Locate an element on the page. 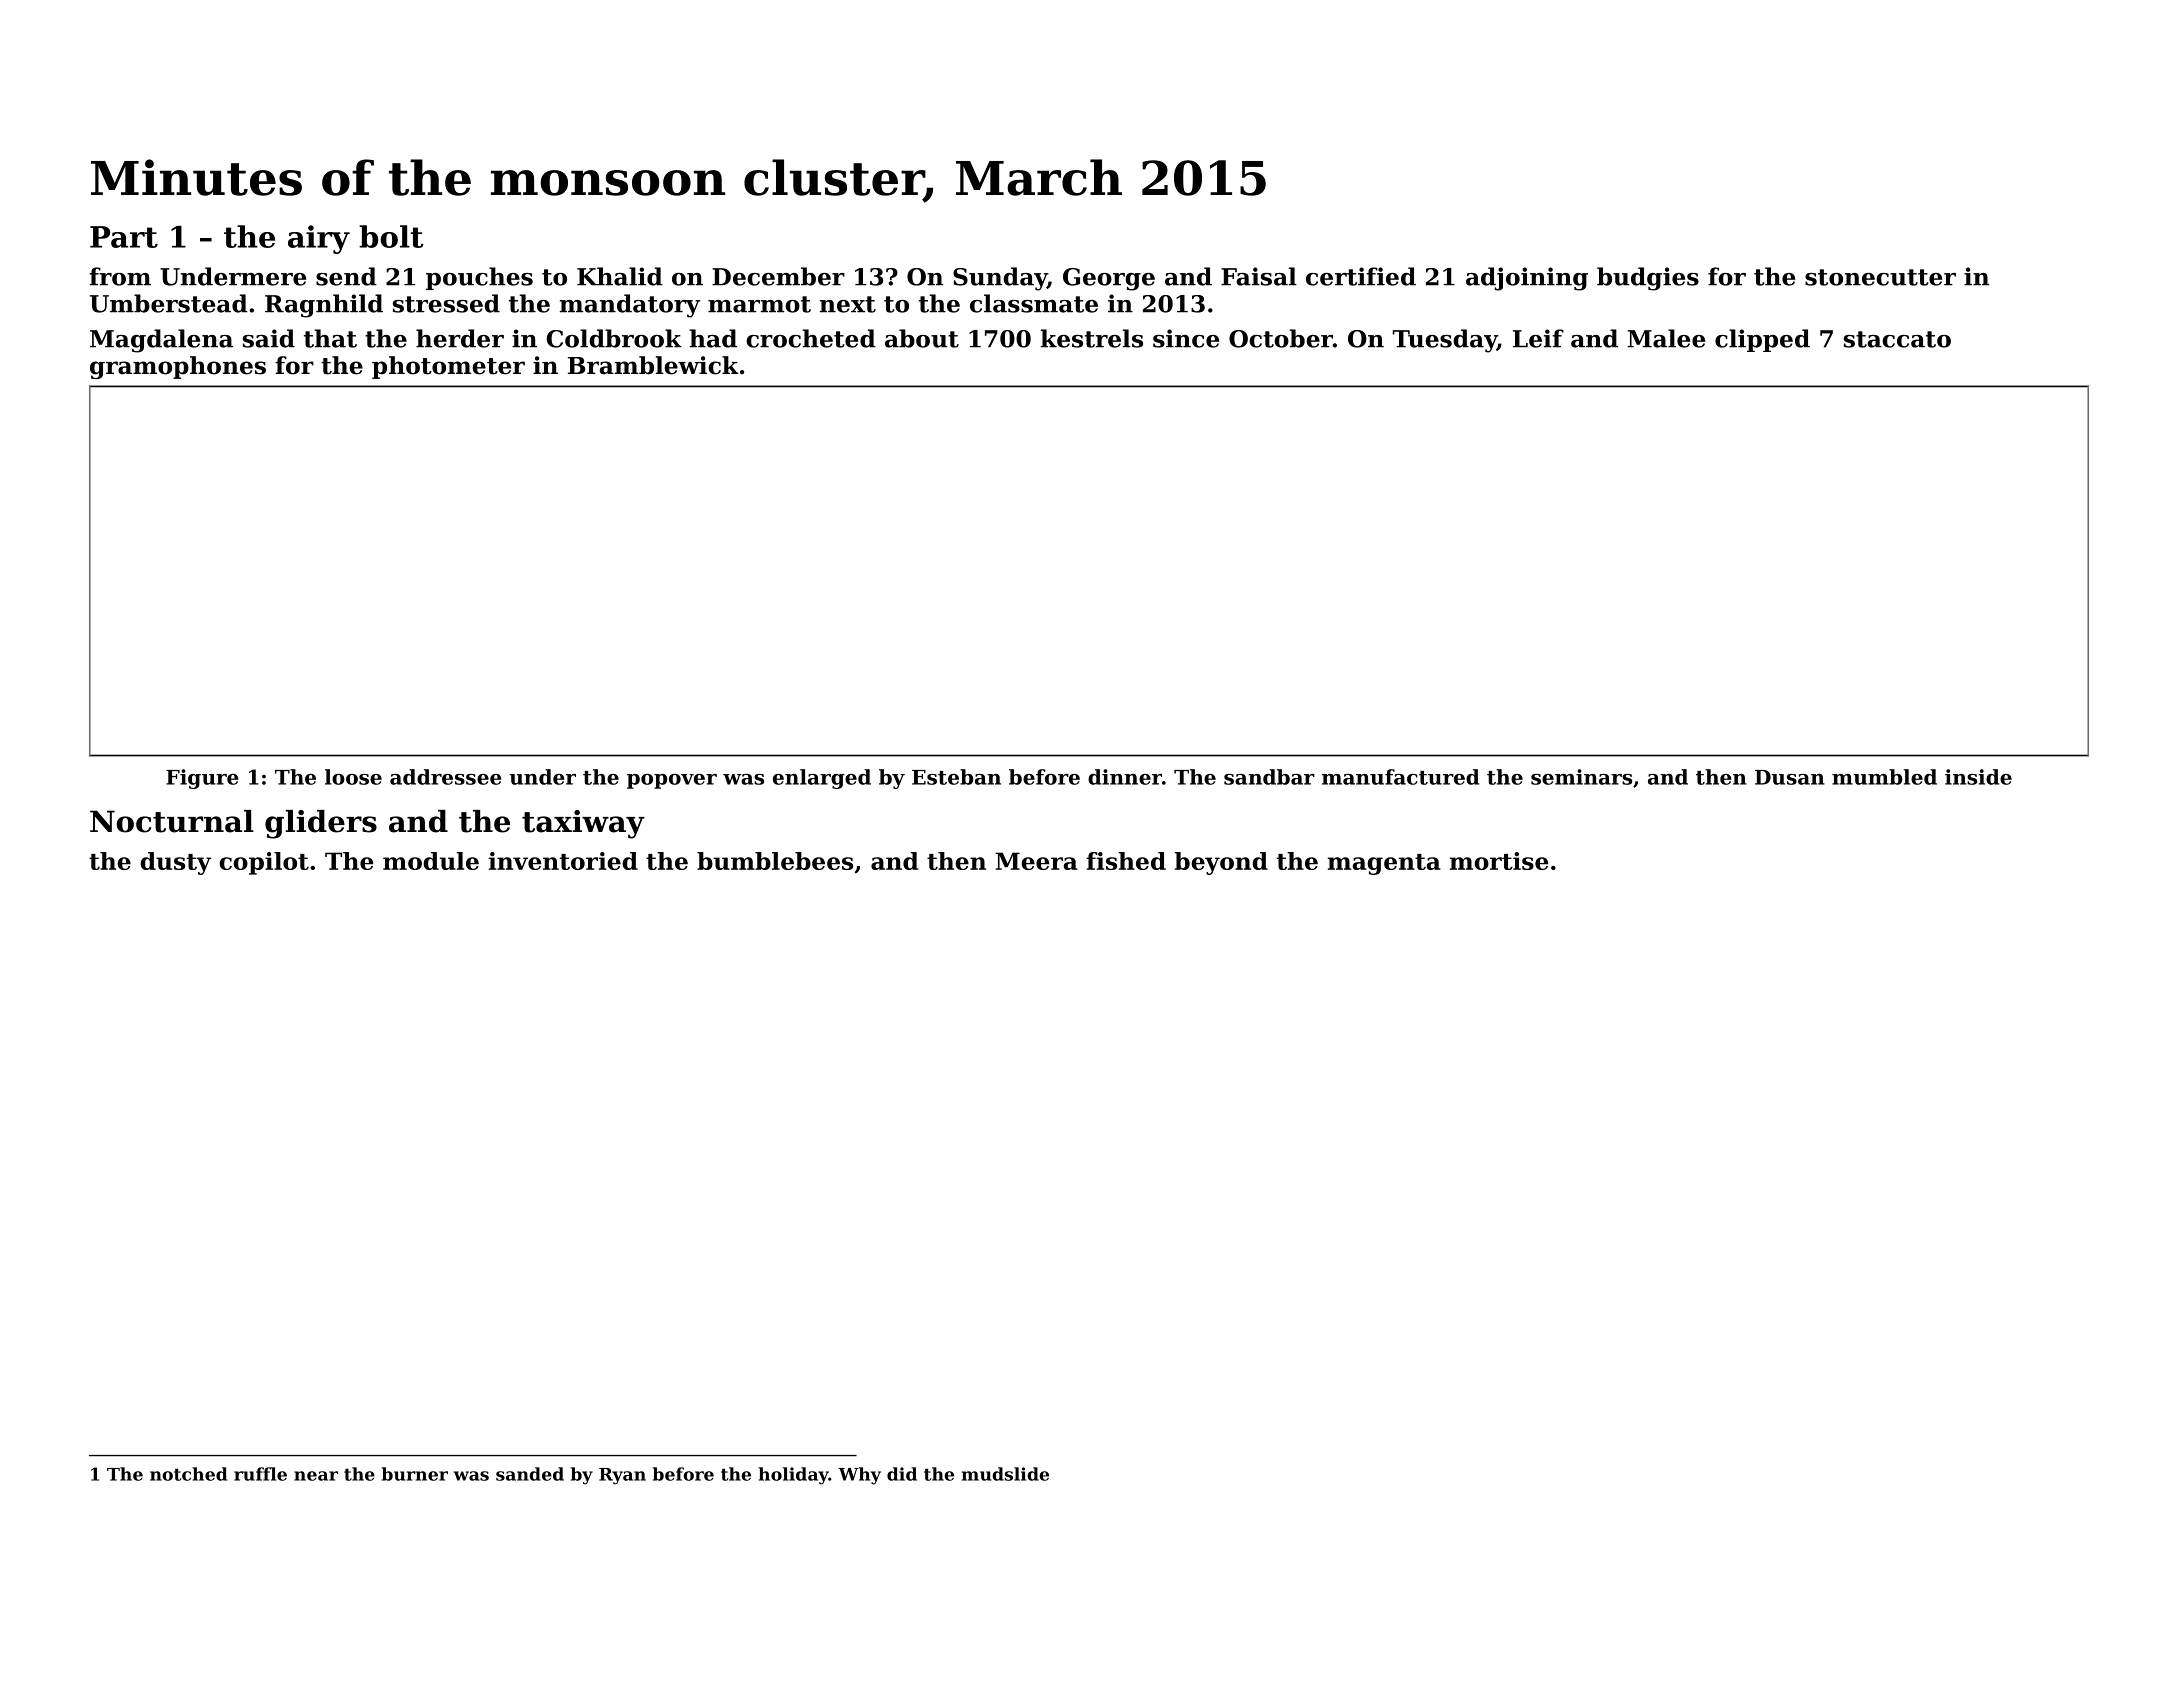 Image resolution: width=2178 pixels, height=1683 pixels. addressee is located at coordinates (446, 777).
